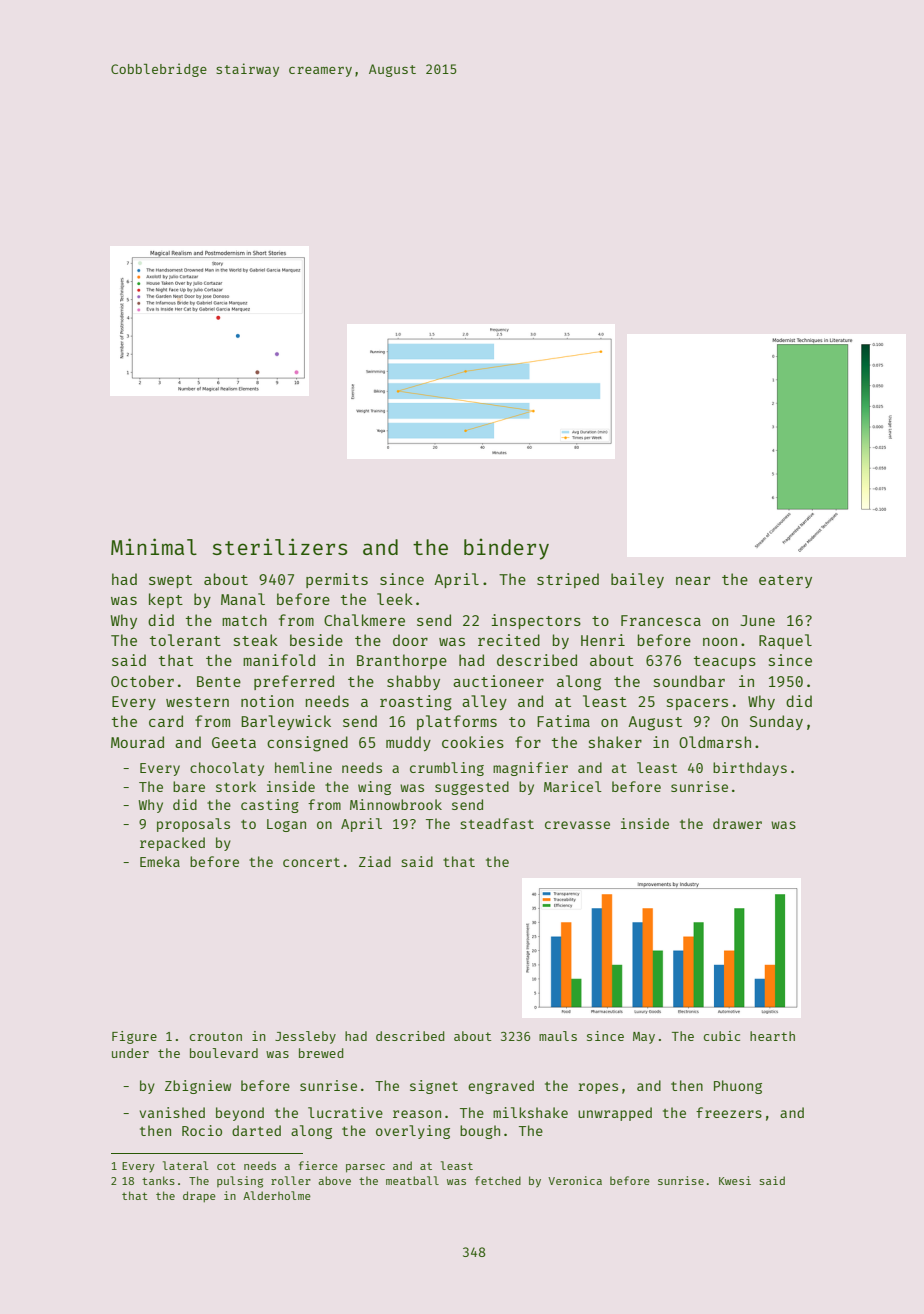  I want to click on Oldmarsh, so click(715, 742).
